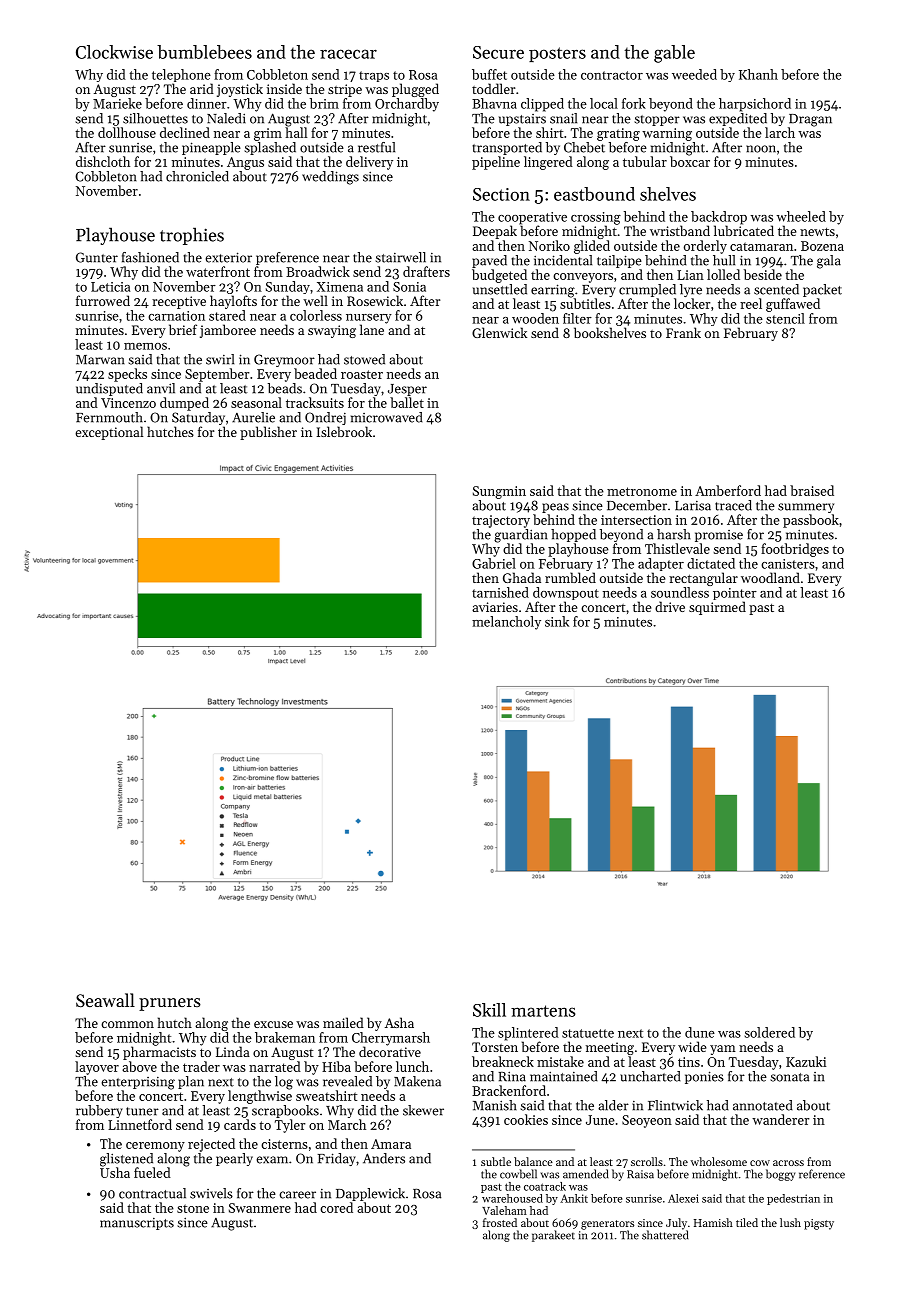 The height and width of the screenshot is (1308, 924). I want to click on anvil, so click(161, 388).
